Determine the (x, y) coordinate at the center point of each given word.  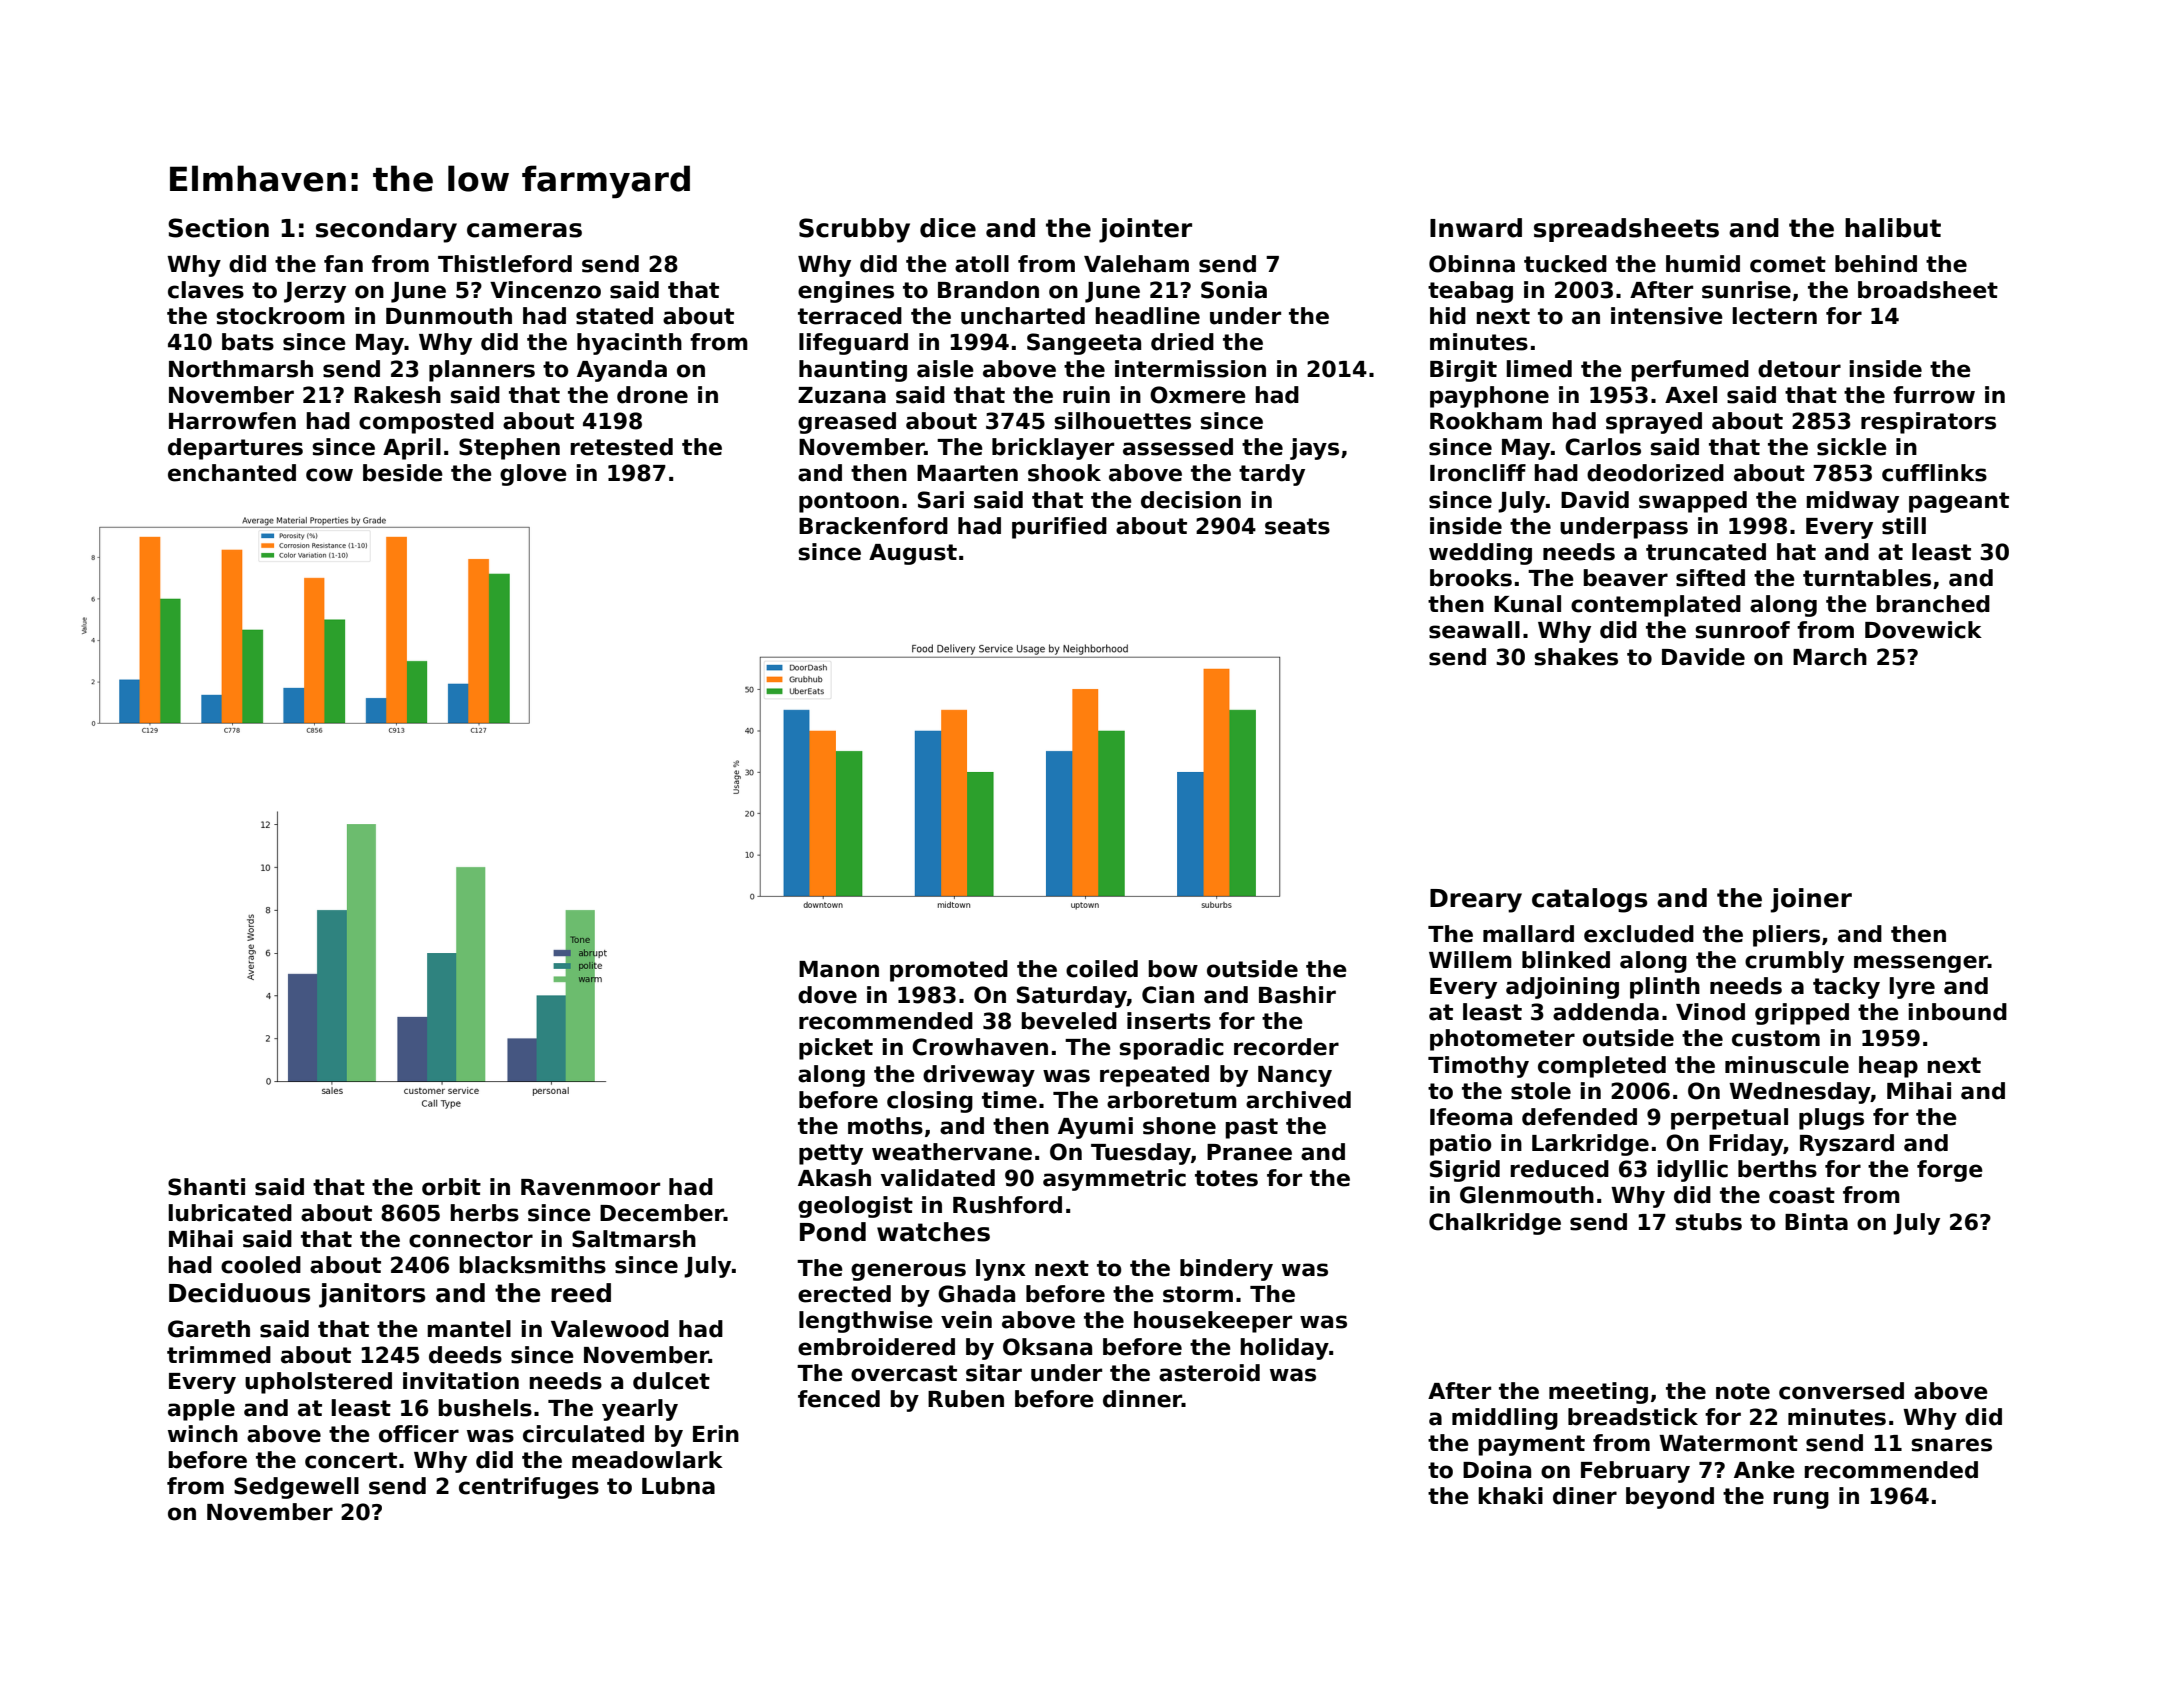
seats (1297, 526)
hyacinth (629, 344)
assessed (1178, 447)
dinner (1142, 1399)
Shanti (206, 1187)
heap (1888, 1067)
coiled (1102, 969)
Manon (839, 969)
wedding (1480, 554)
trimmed (219, 1355)
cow (329, 475)
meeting (1598, 1393)
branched (1933, 604)
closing (930, 1102)
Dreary (1476, 901)
